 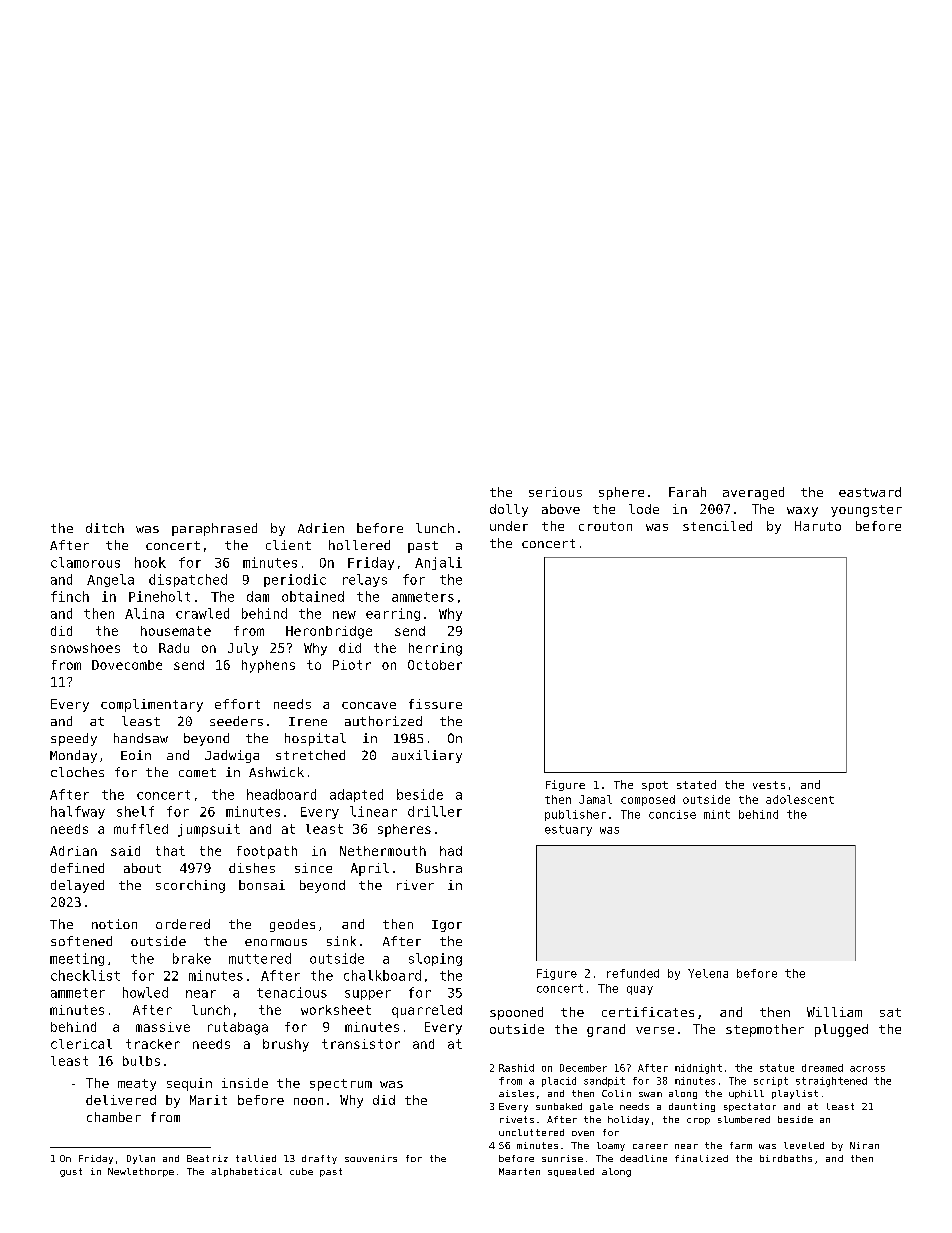 What do you see at coordinates (114, 924) in the page?
I see `notion` at bounding box center [114, 924].
